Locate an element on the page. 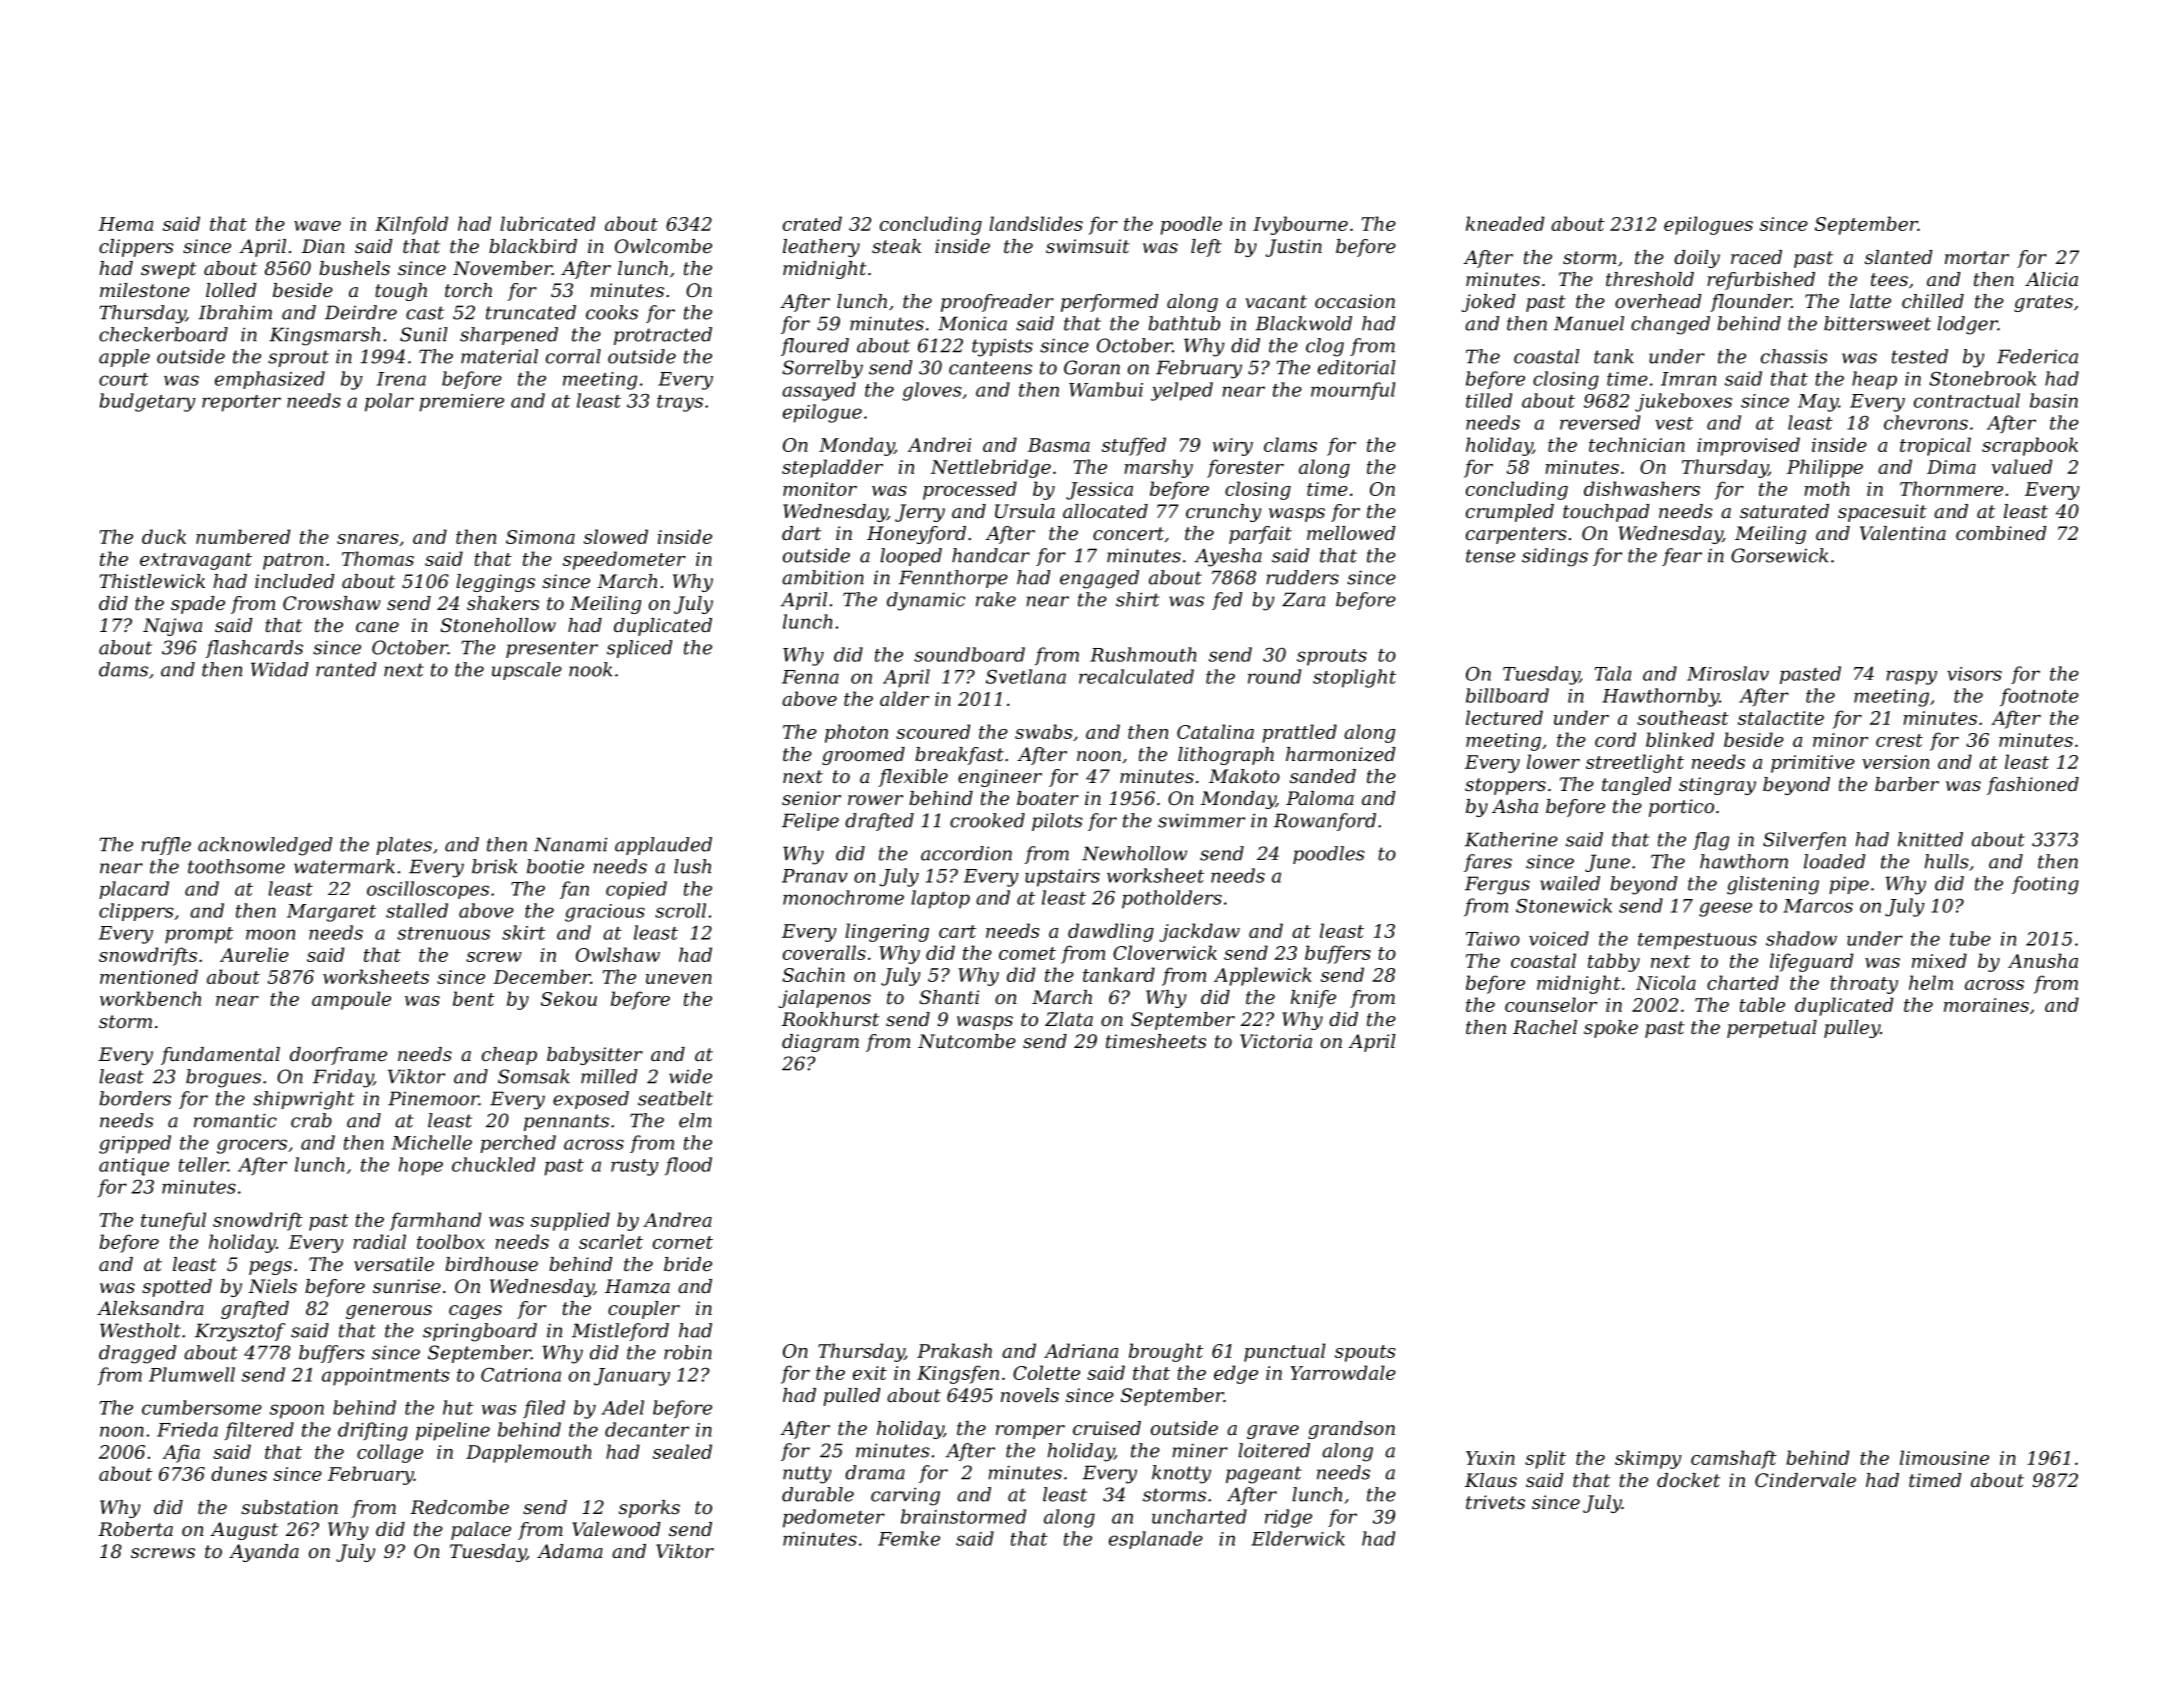  footing is located at coordinates (2045, 885).
